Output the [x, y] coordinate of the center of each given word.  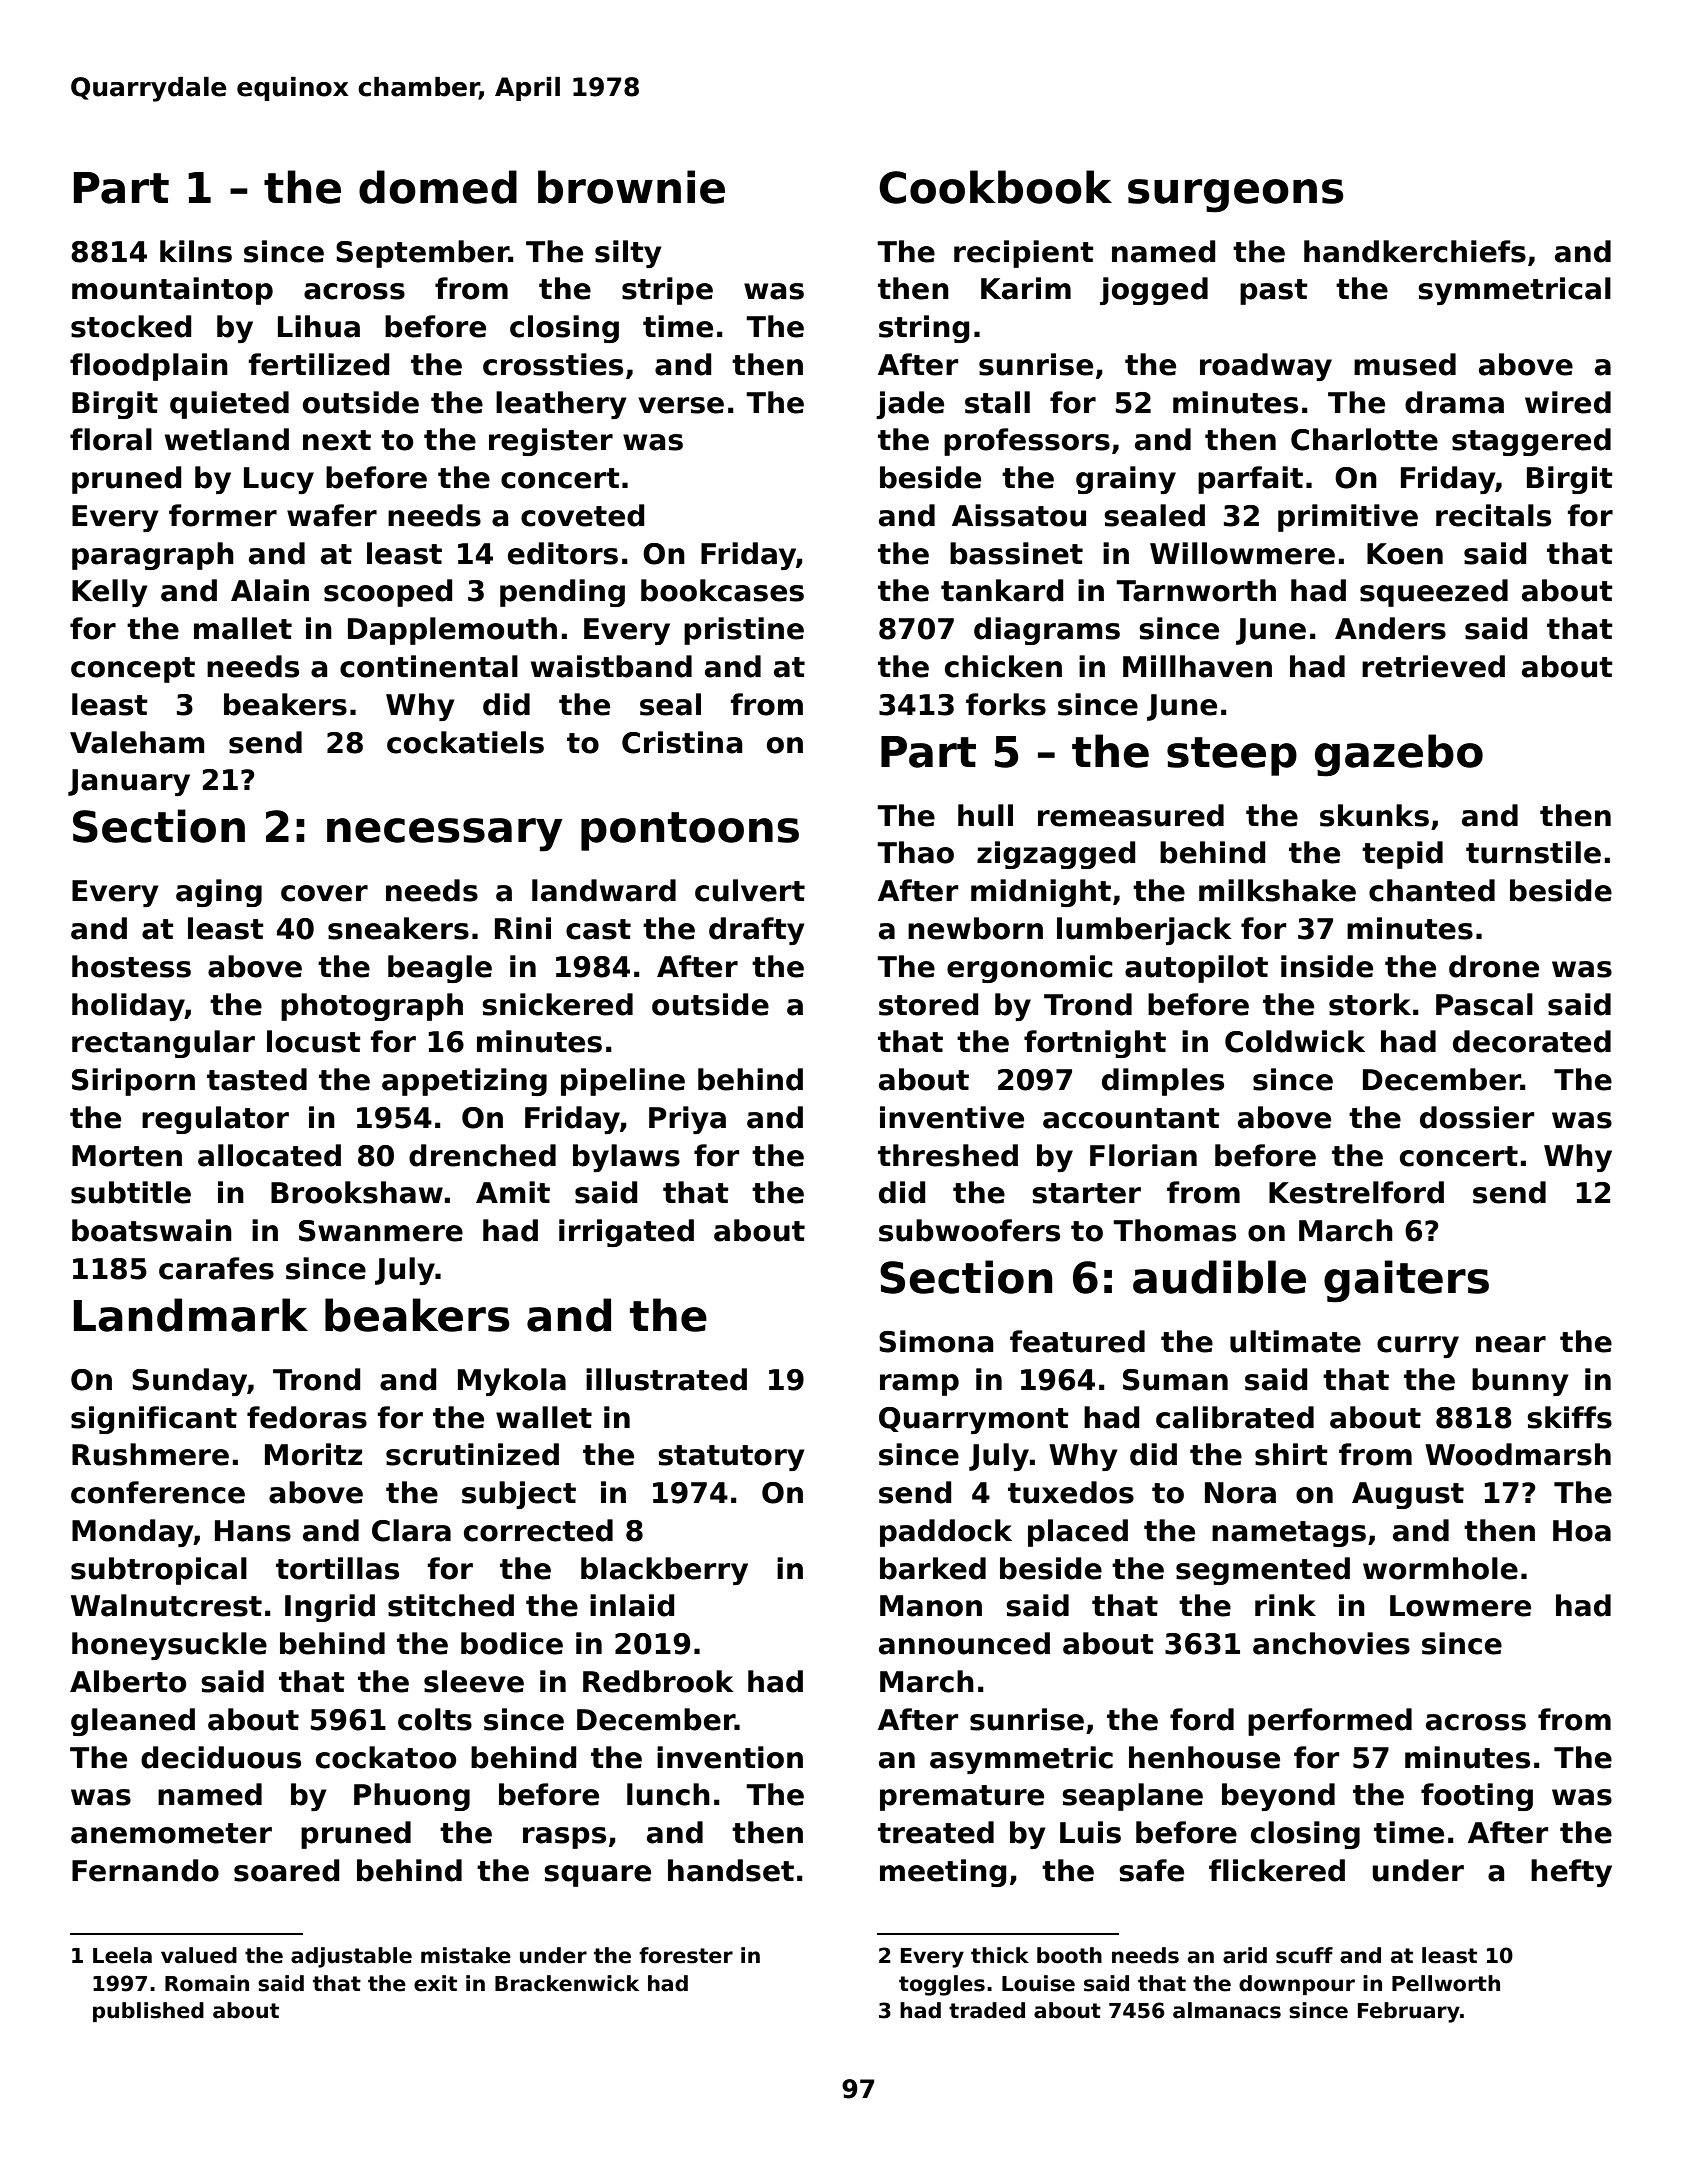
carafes [216, 1268]
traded [987, 2010]
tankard [1002, 590]
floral [111, 439]
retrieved [1433, 666]
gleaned [133, 1722]
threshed [948, 1155]
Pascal [1484, 1004]
